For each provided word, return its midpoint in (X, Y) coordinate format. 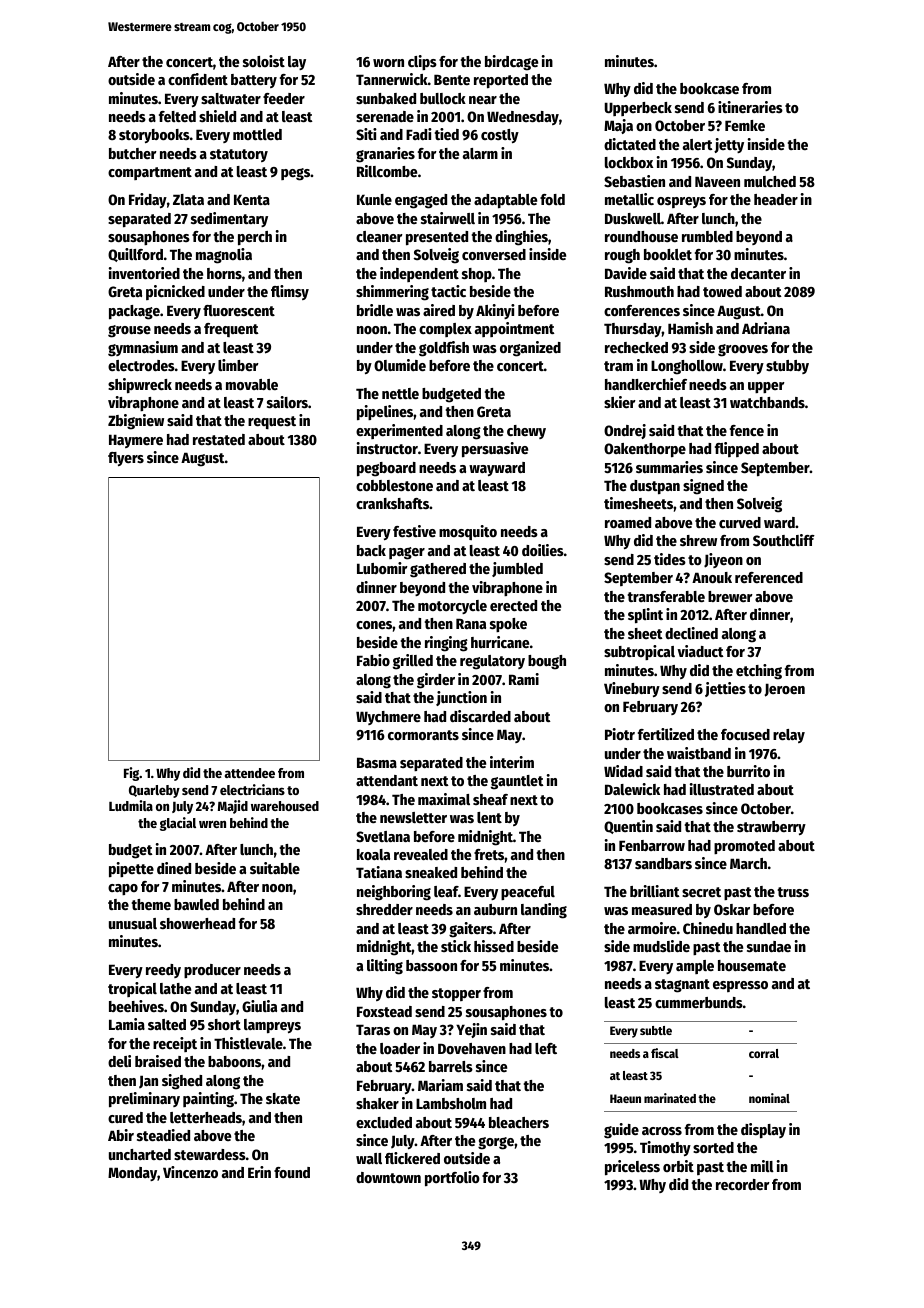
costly (500, 136)
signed (703, 487)
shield (217, 116)
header (776, 199)
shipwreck (140, 386)
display (763, 1131)
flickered (412, 1158)
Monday (132, 1174)
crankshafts (392, 503)
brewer (730, 596)
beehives (136, 1006)
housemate (752, 965)
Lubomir (382, 568)
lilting (385, 967)
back (371, 550)
